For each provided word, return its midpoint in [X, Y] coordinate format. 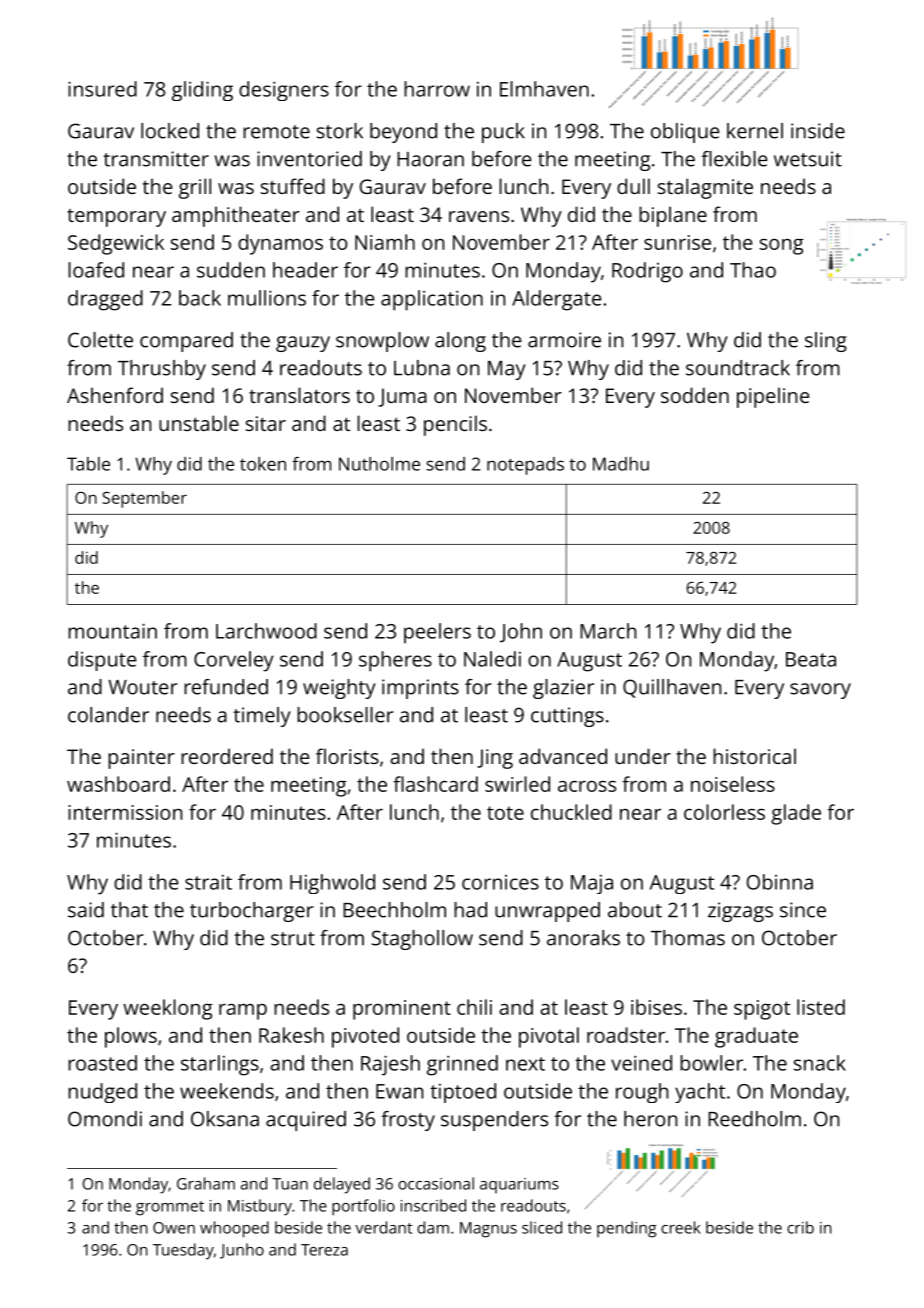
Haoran [430, 159]
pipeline [773, 397]
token [263, 464]
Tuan [290, 1184]
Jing [495, 759]
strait [208, 882]
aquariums [519, 1185]
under [643, 756]
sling [826, 342]
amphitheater [236, 216]
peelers [437, 633]
